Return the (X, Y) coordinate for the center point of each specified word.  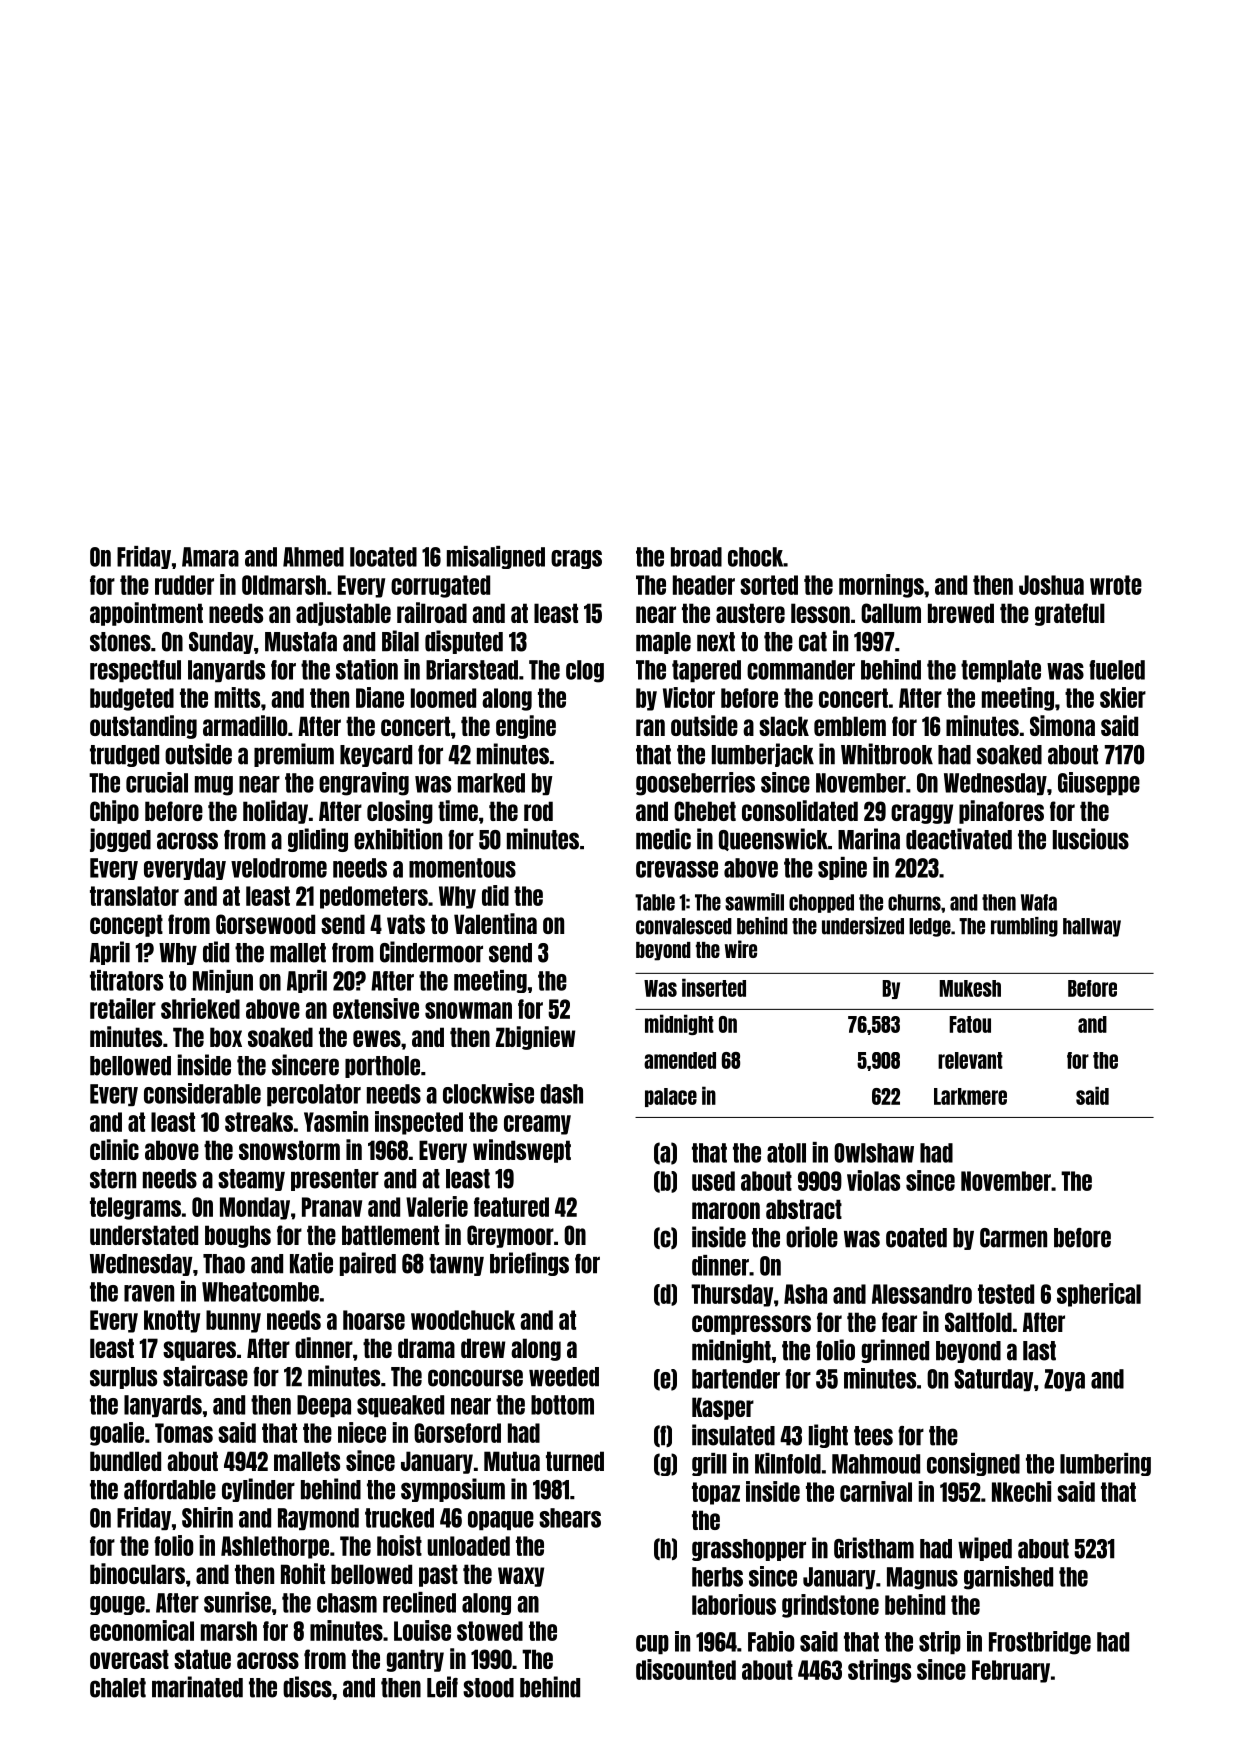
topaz (716, 1493)
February (1011, 1671)
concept (126, 925)
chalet (118, 1688)
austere (750, 613)
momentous (462, 868)
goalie (117, 1434)
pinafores (1001, 812)
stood (488, 1688)
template (1001, 671)
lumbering (1105, 1464)
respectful (135, 671)
